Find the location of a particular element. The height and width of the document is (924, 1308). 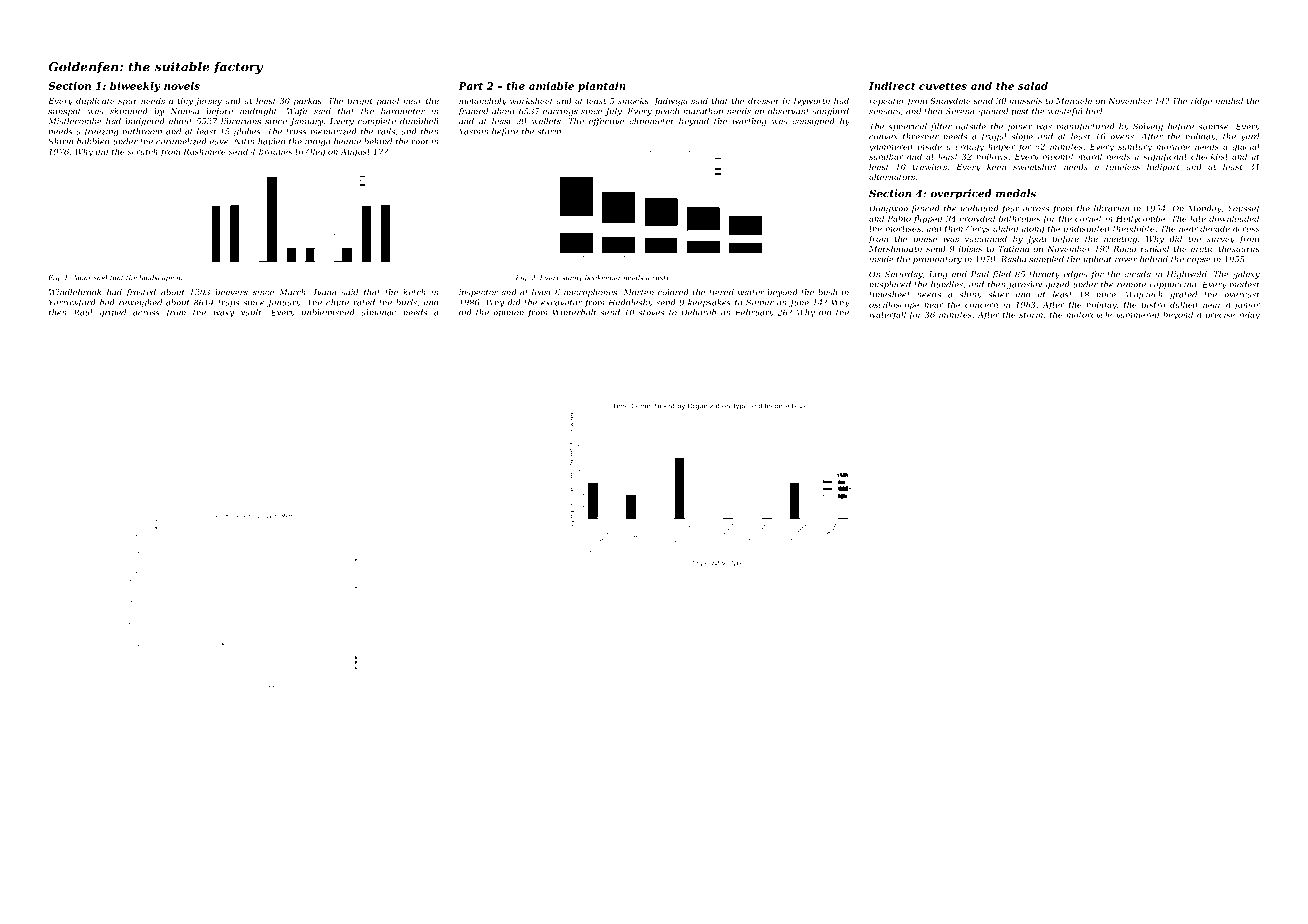

Marshmouth is located at coordinates (895, 249).
